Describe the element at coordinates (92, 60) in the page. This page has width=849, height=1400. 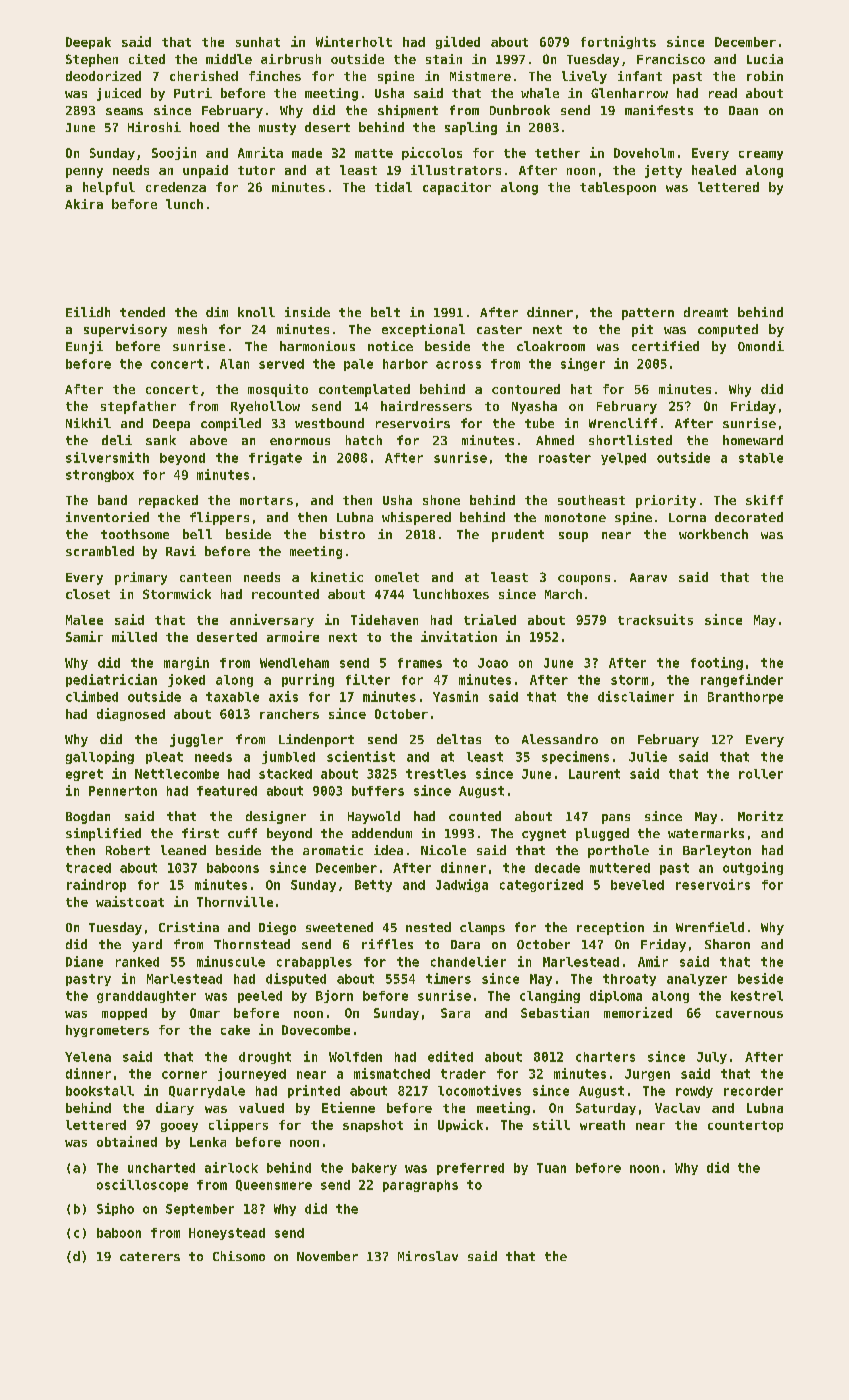
I see `Stephen` at that location.
